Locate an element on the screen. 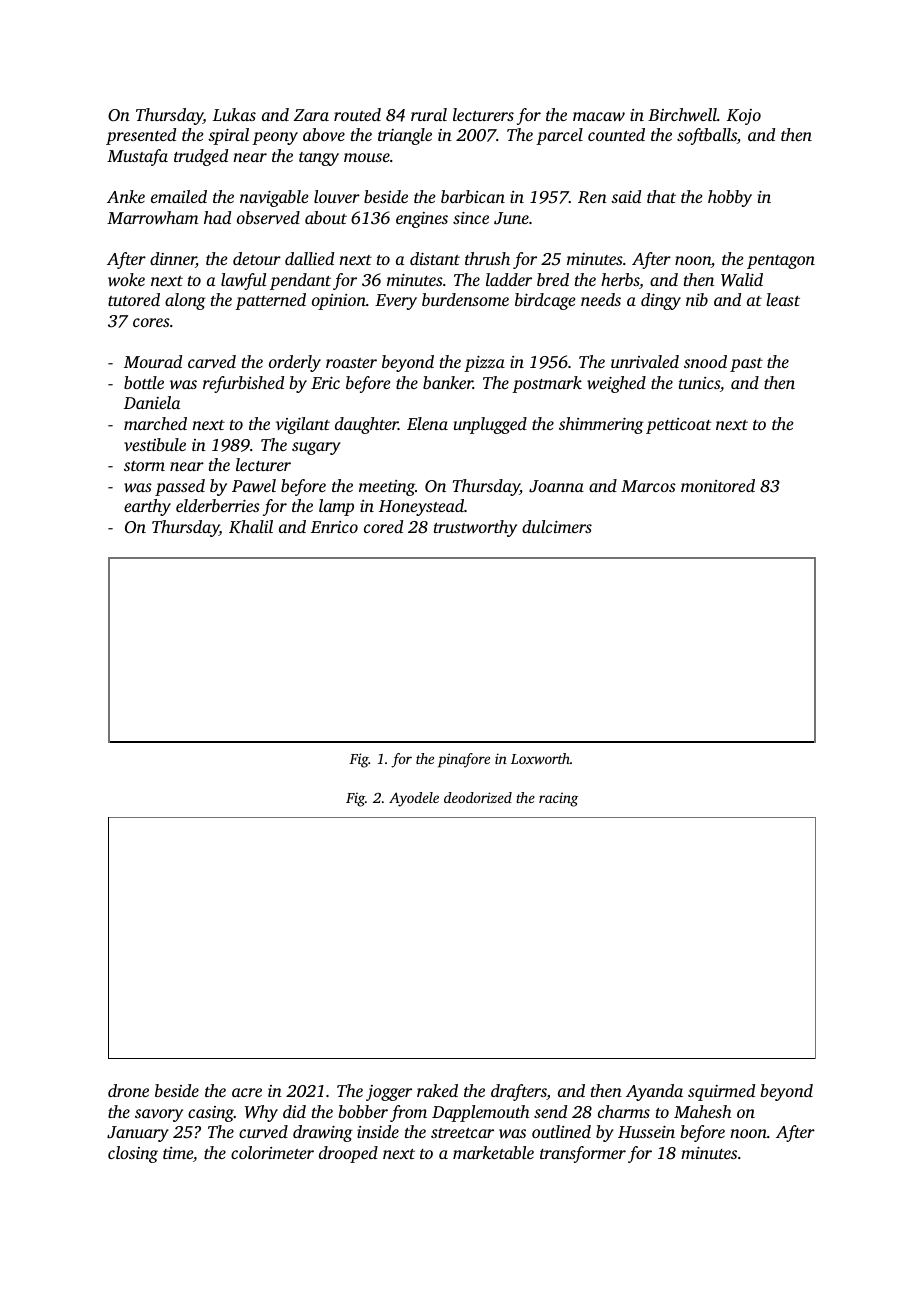  presented is located at coordinates (141, 136).
